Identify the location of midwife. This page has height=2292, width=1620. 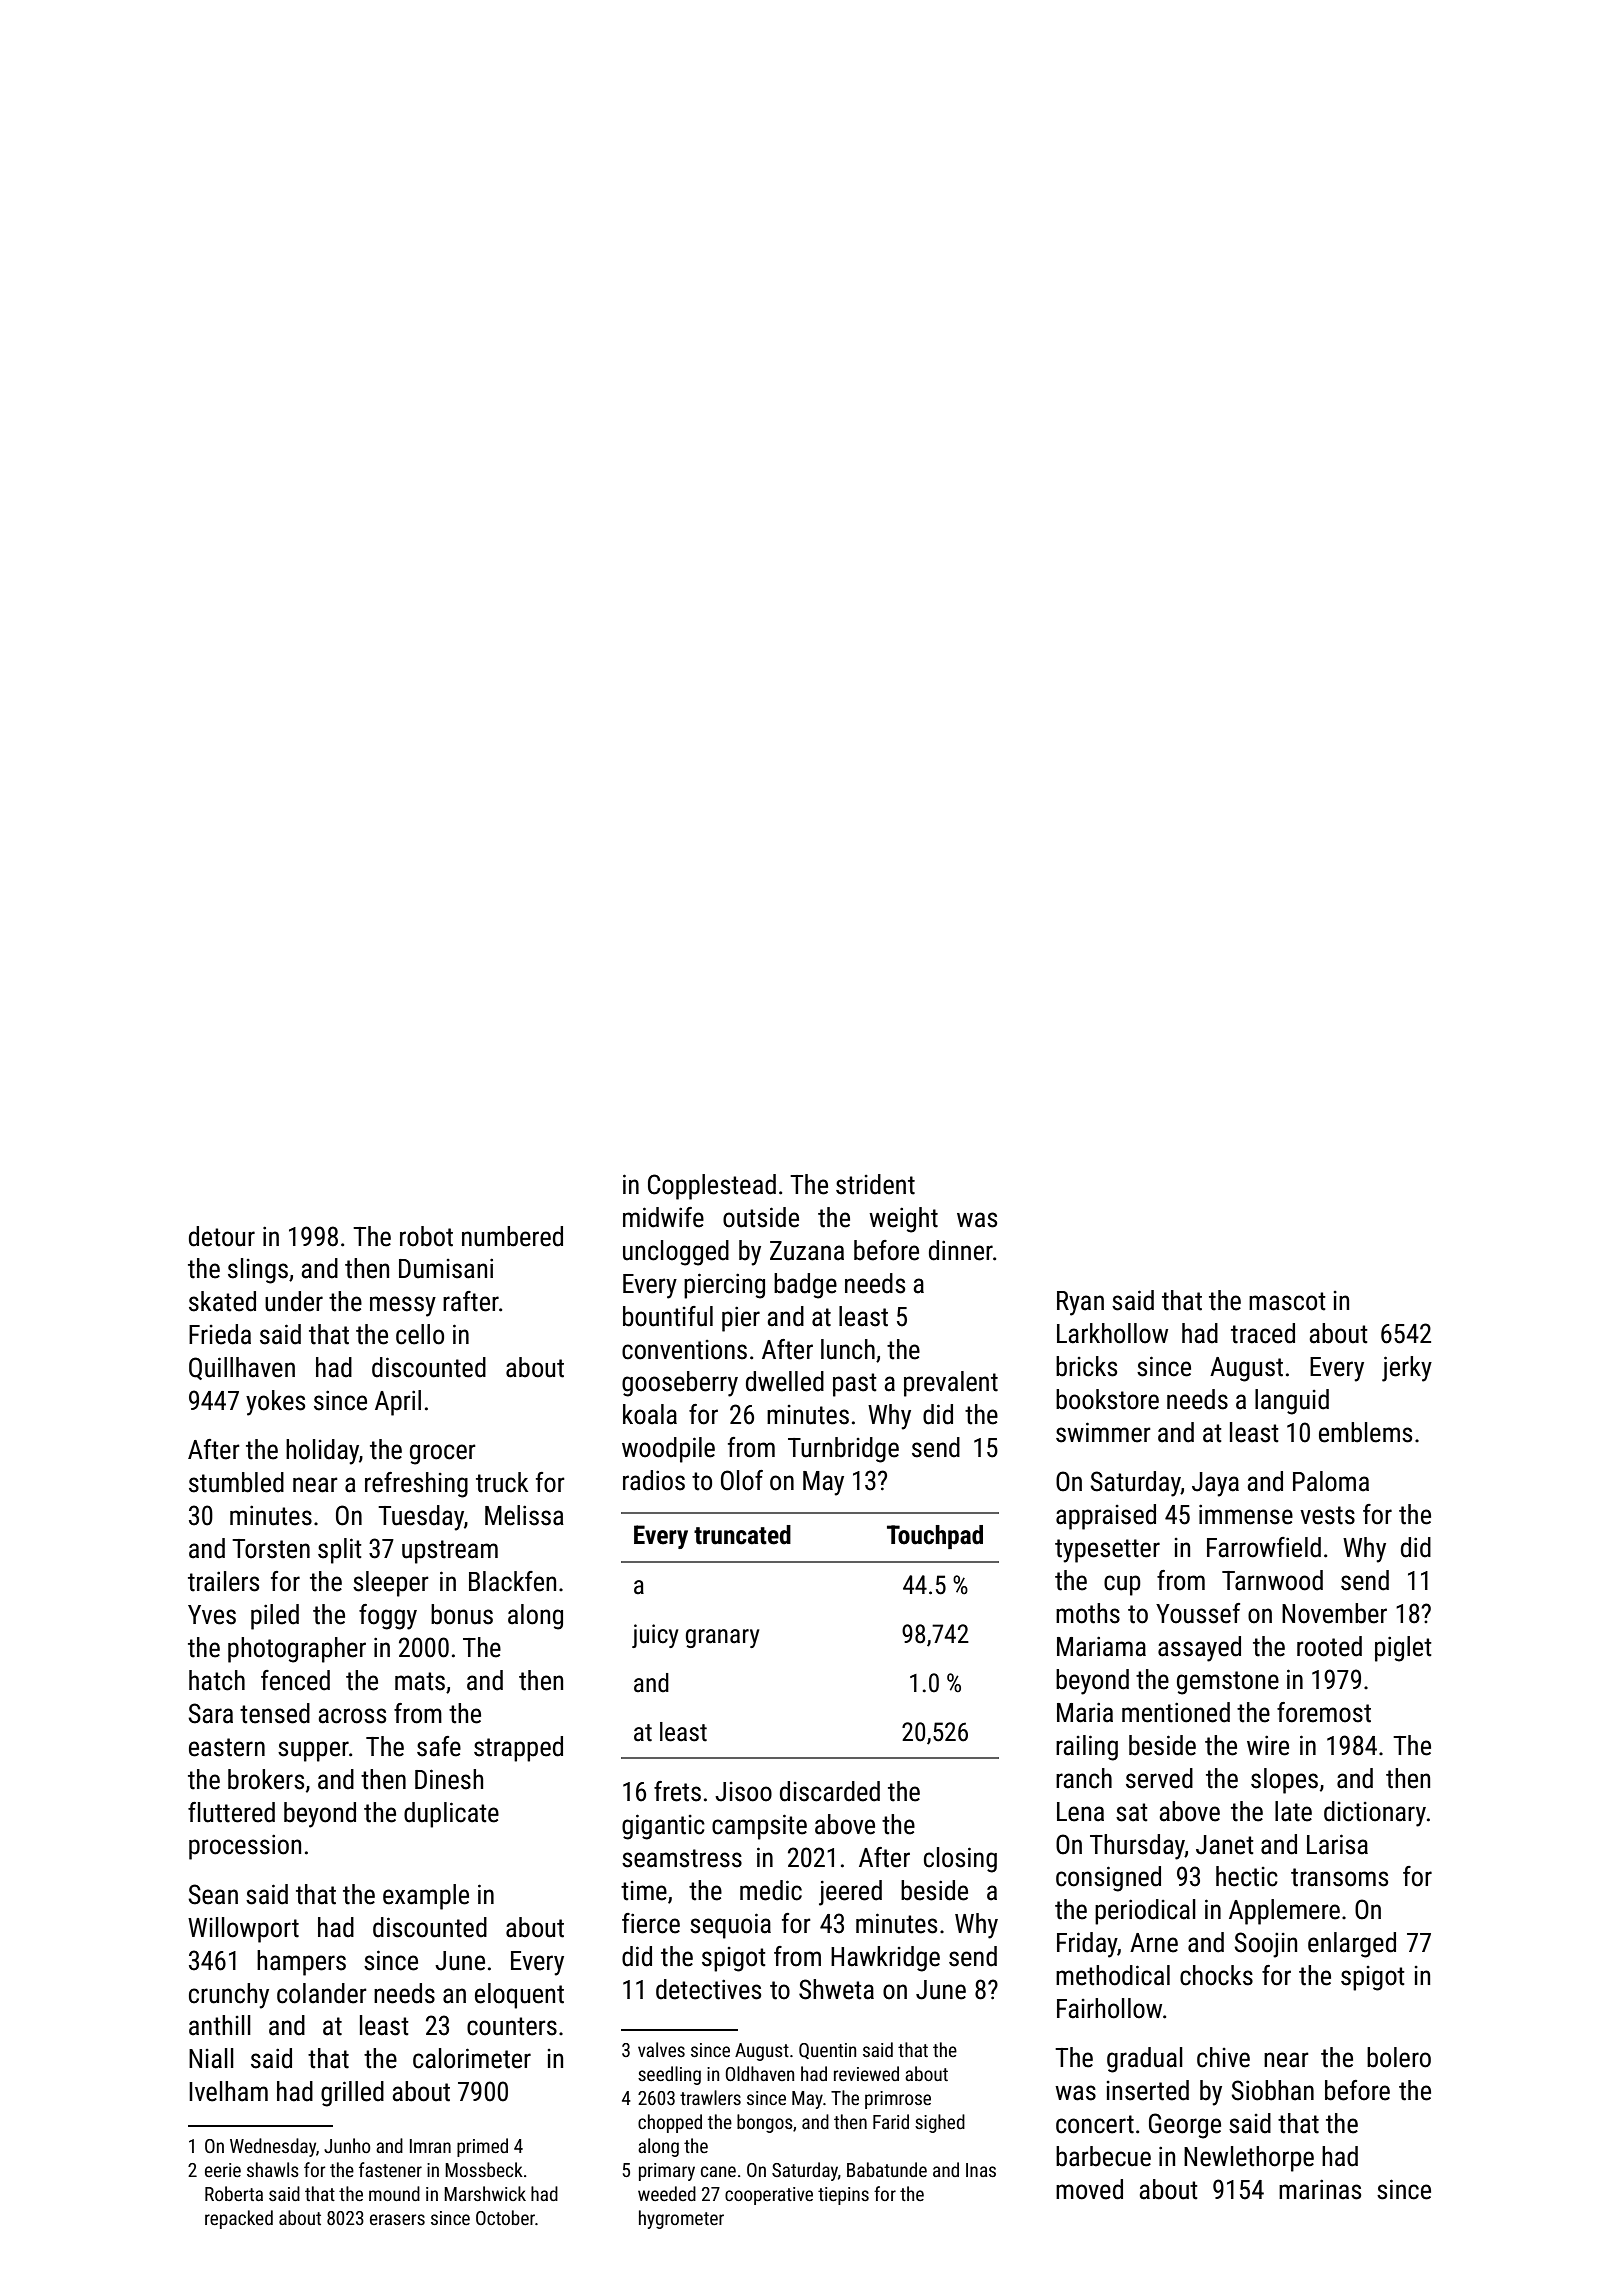
(663, 1217).
